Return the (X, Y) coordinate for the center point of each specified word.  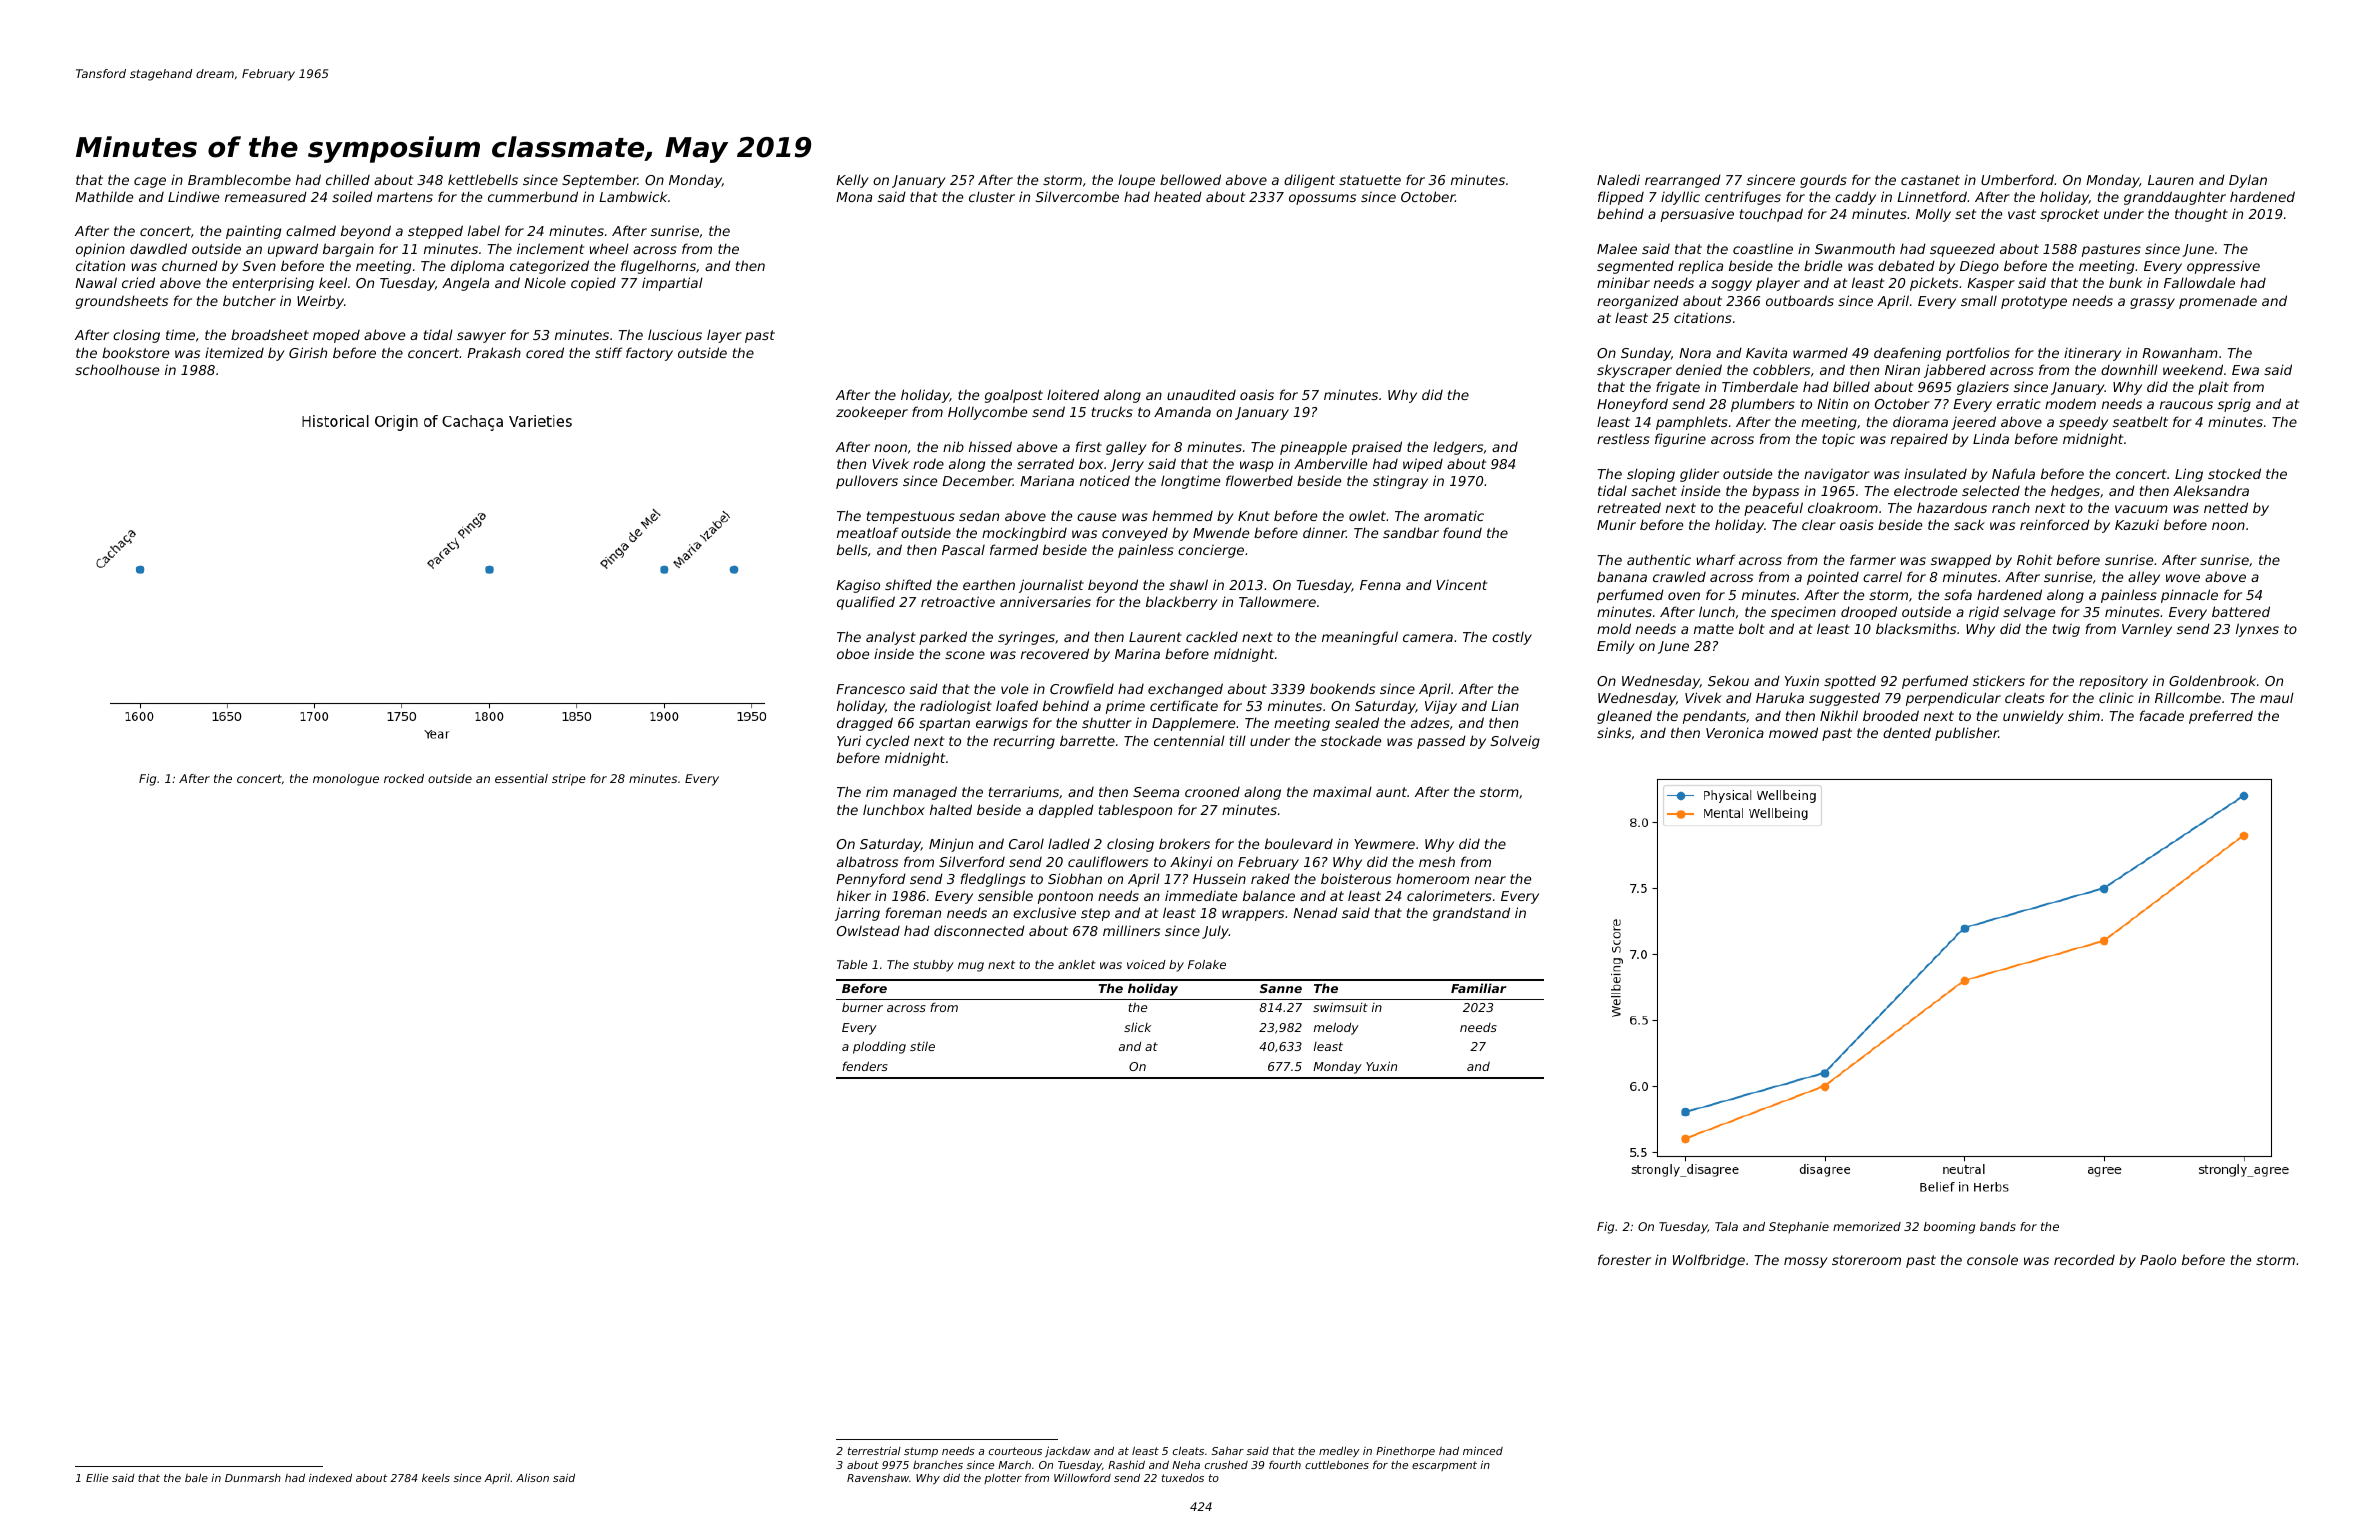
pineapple (1313, 448)
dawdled (158, 248)
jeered (1973, 423)
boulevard (1299, 843)
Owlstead (868, 931)
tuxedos (1183, 1478)
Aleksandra (2211, 490)
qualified (866, 603)
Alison (532, 1478)
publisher (1966, 734)
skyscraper (1634, 371)
